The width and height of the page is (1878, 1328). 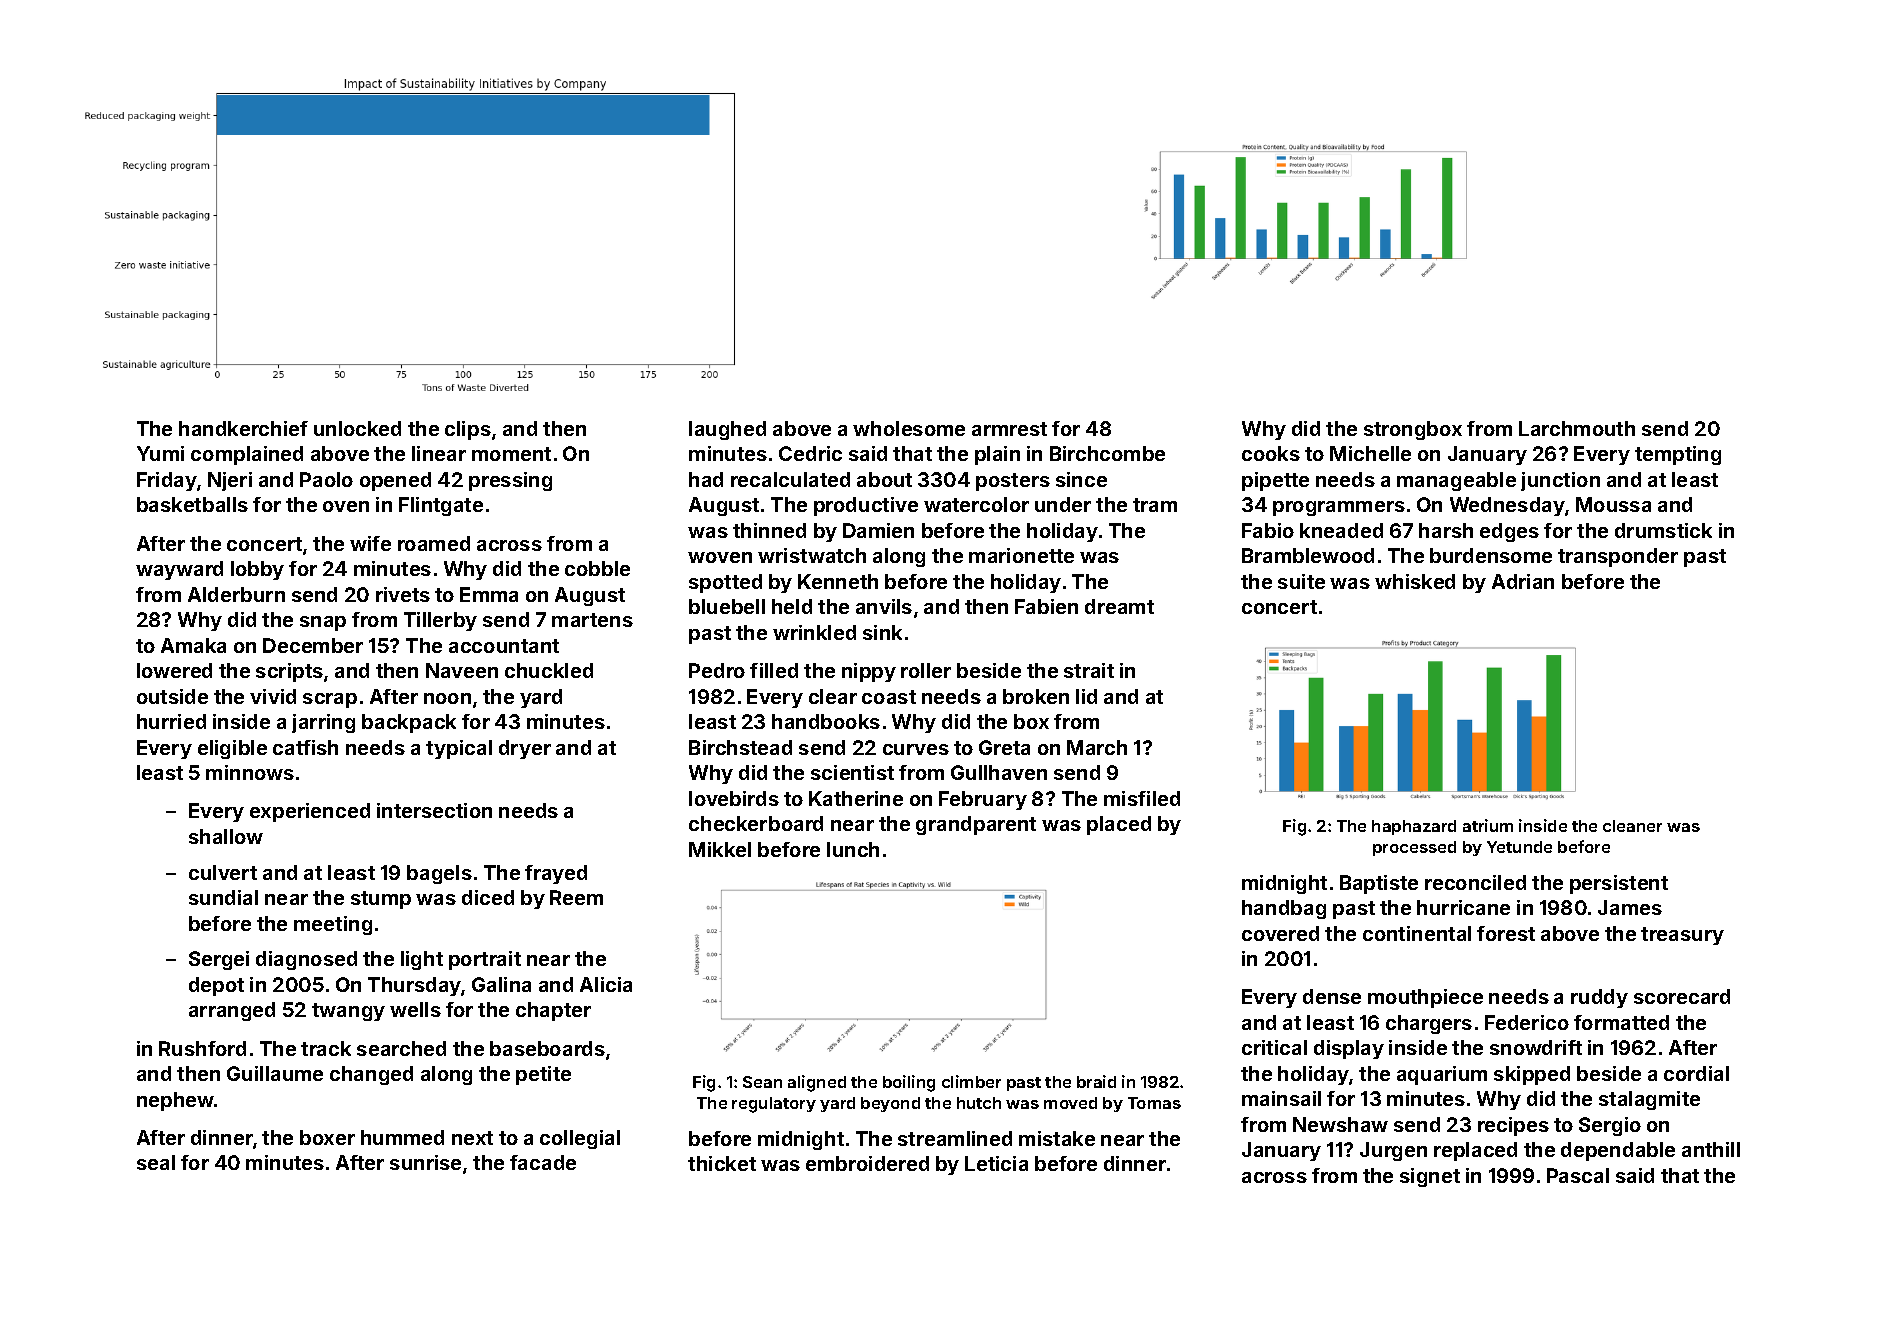 I want to click on culvert, so click(x=223, y=872).
